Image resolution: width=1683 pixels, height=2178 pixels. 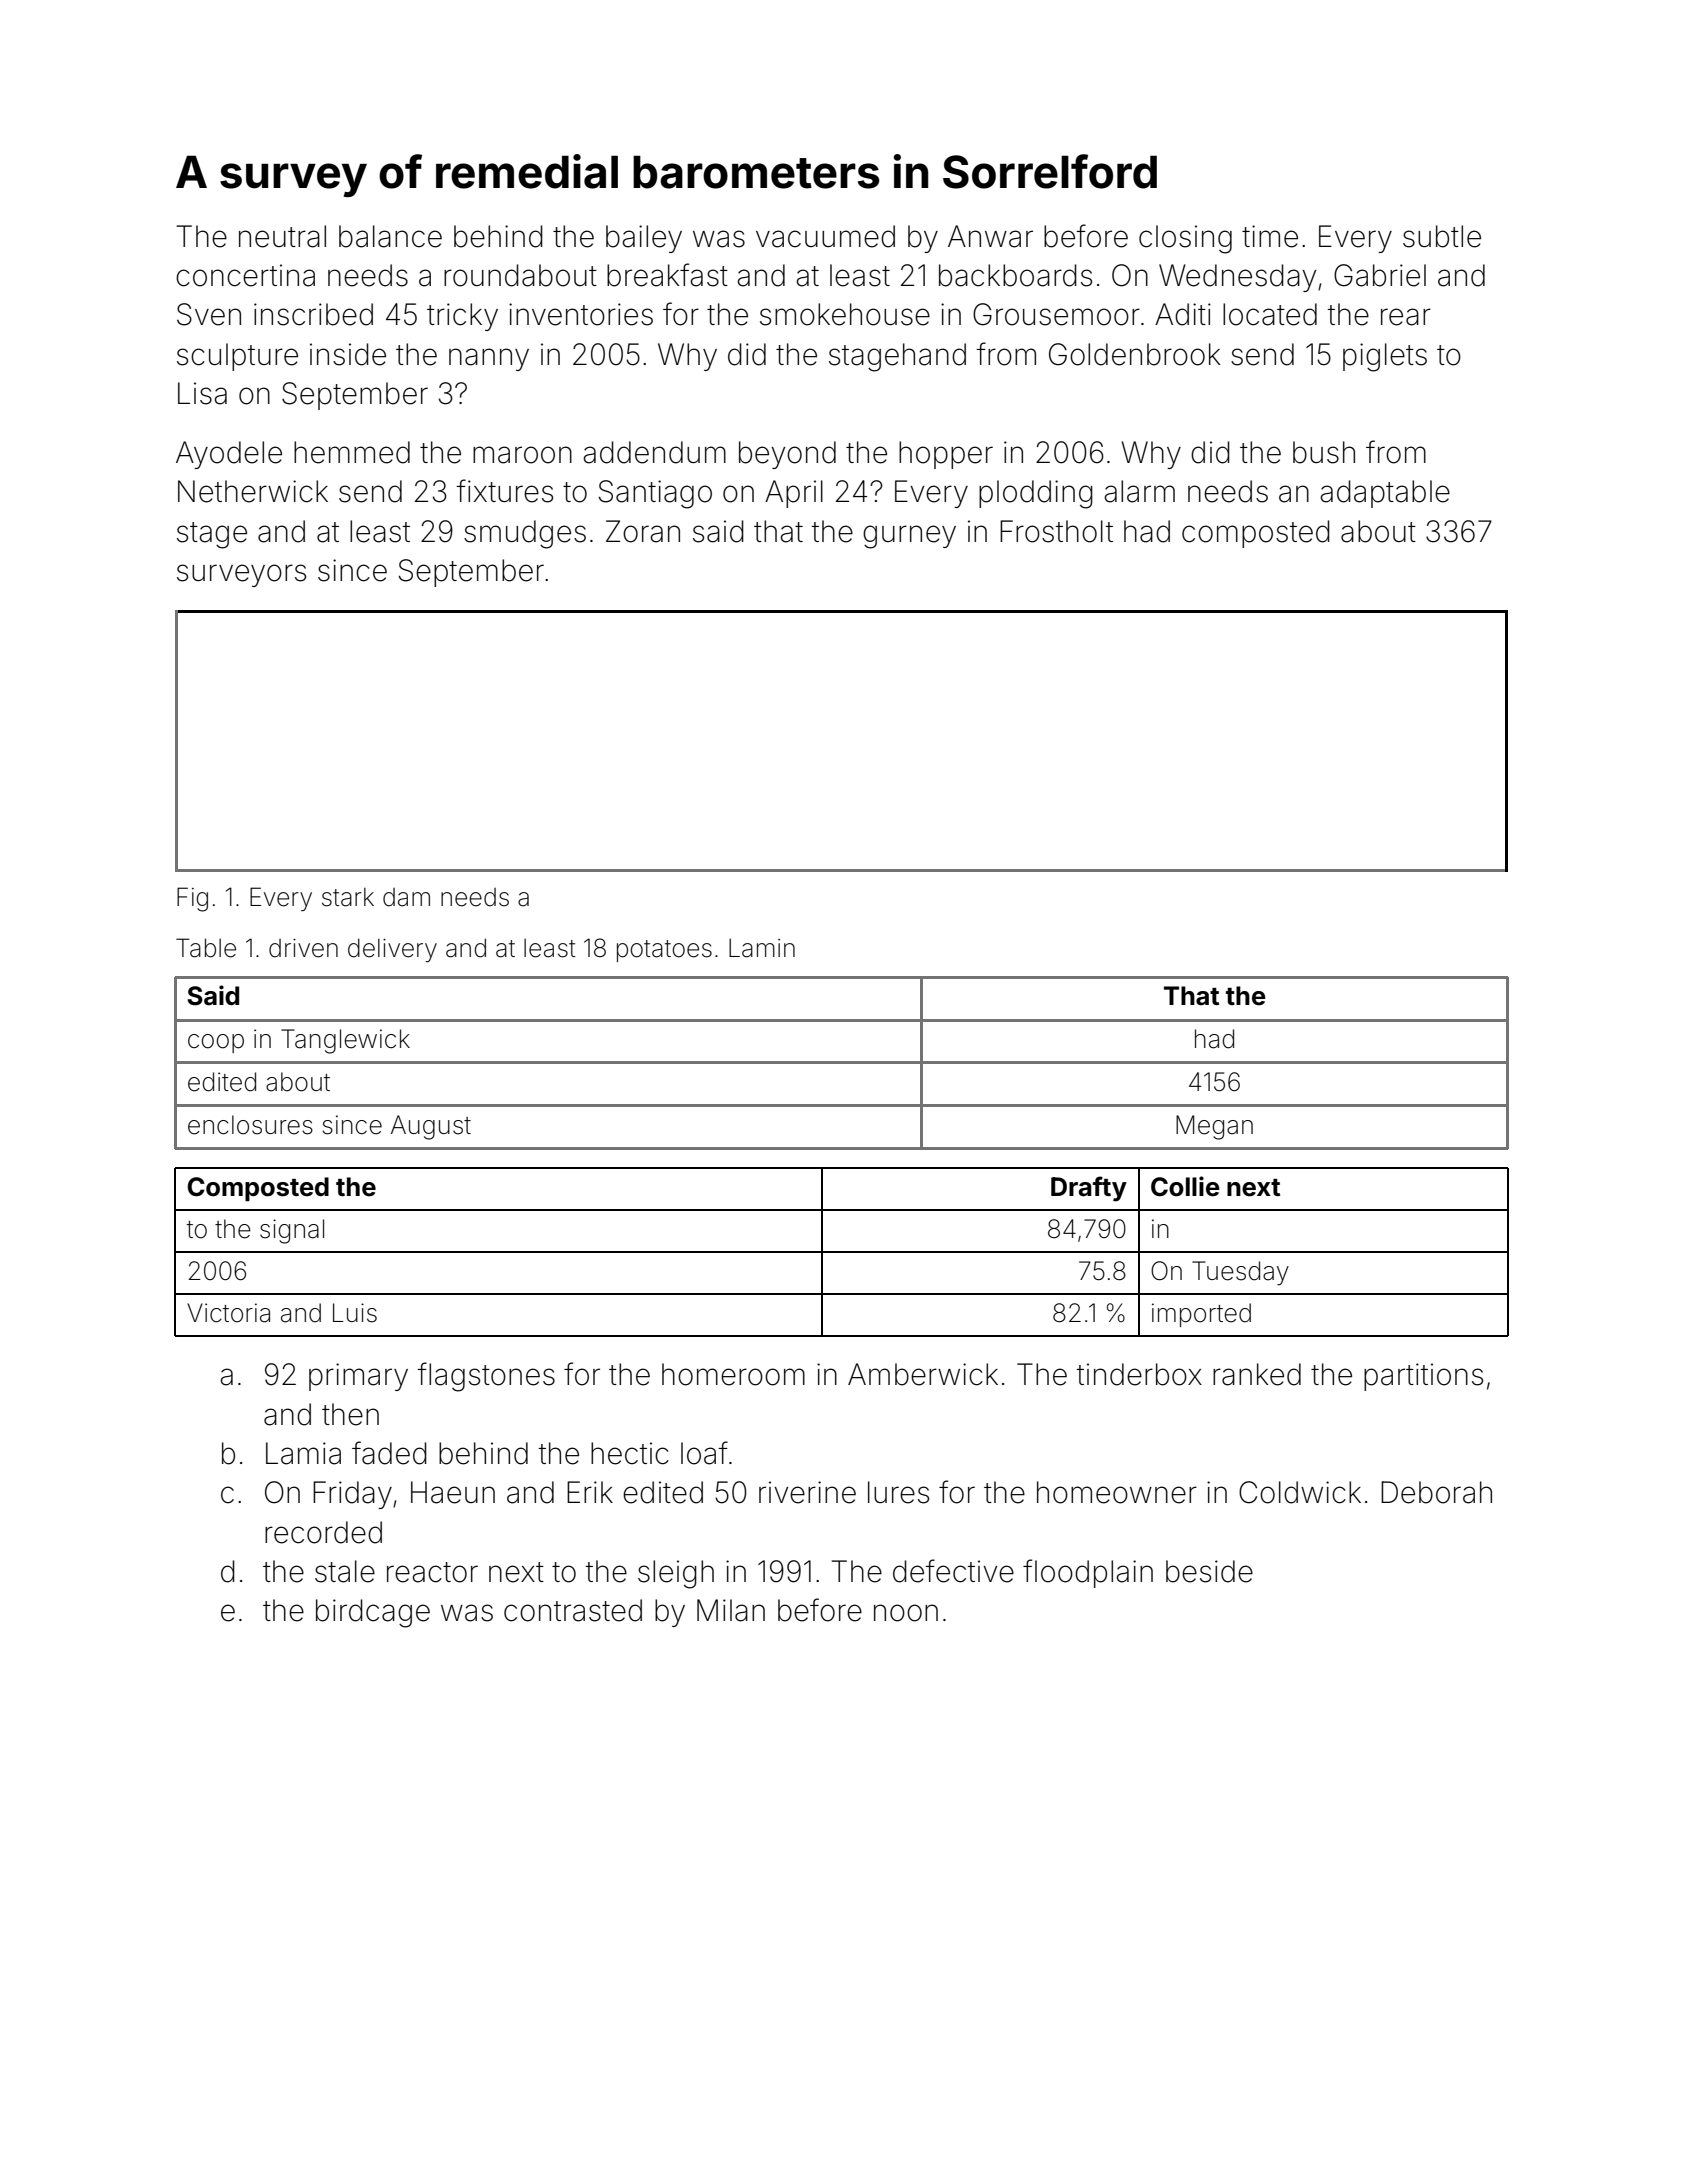 I want to click on Megan, so click(x=1214, y=1127).
